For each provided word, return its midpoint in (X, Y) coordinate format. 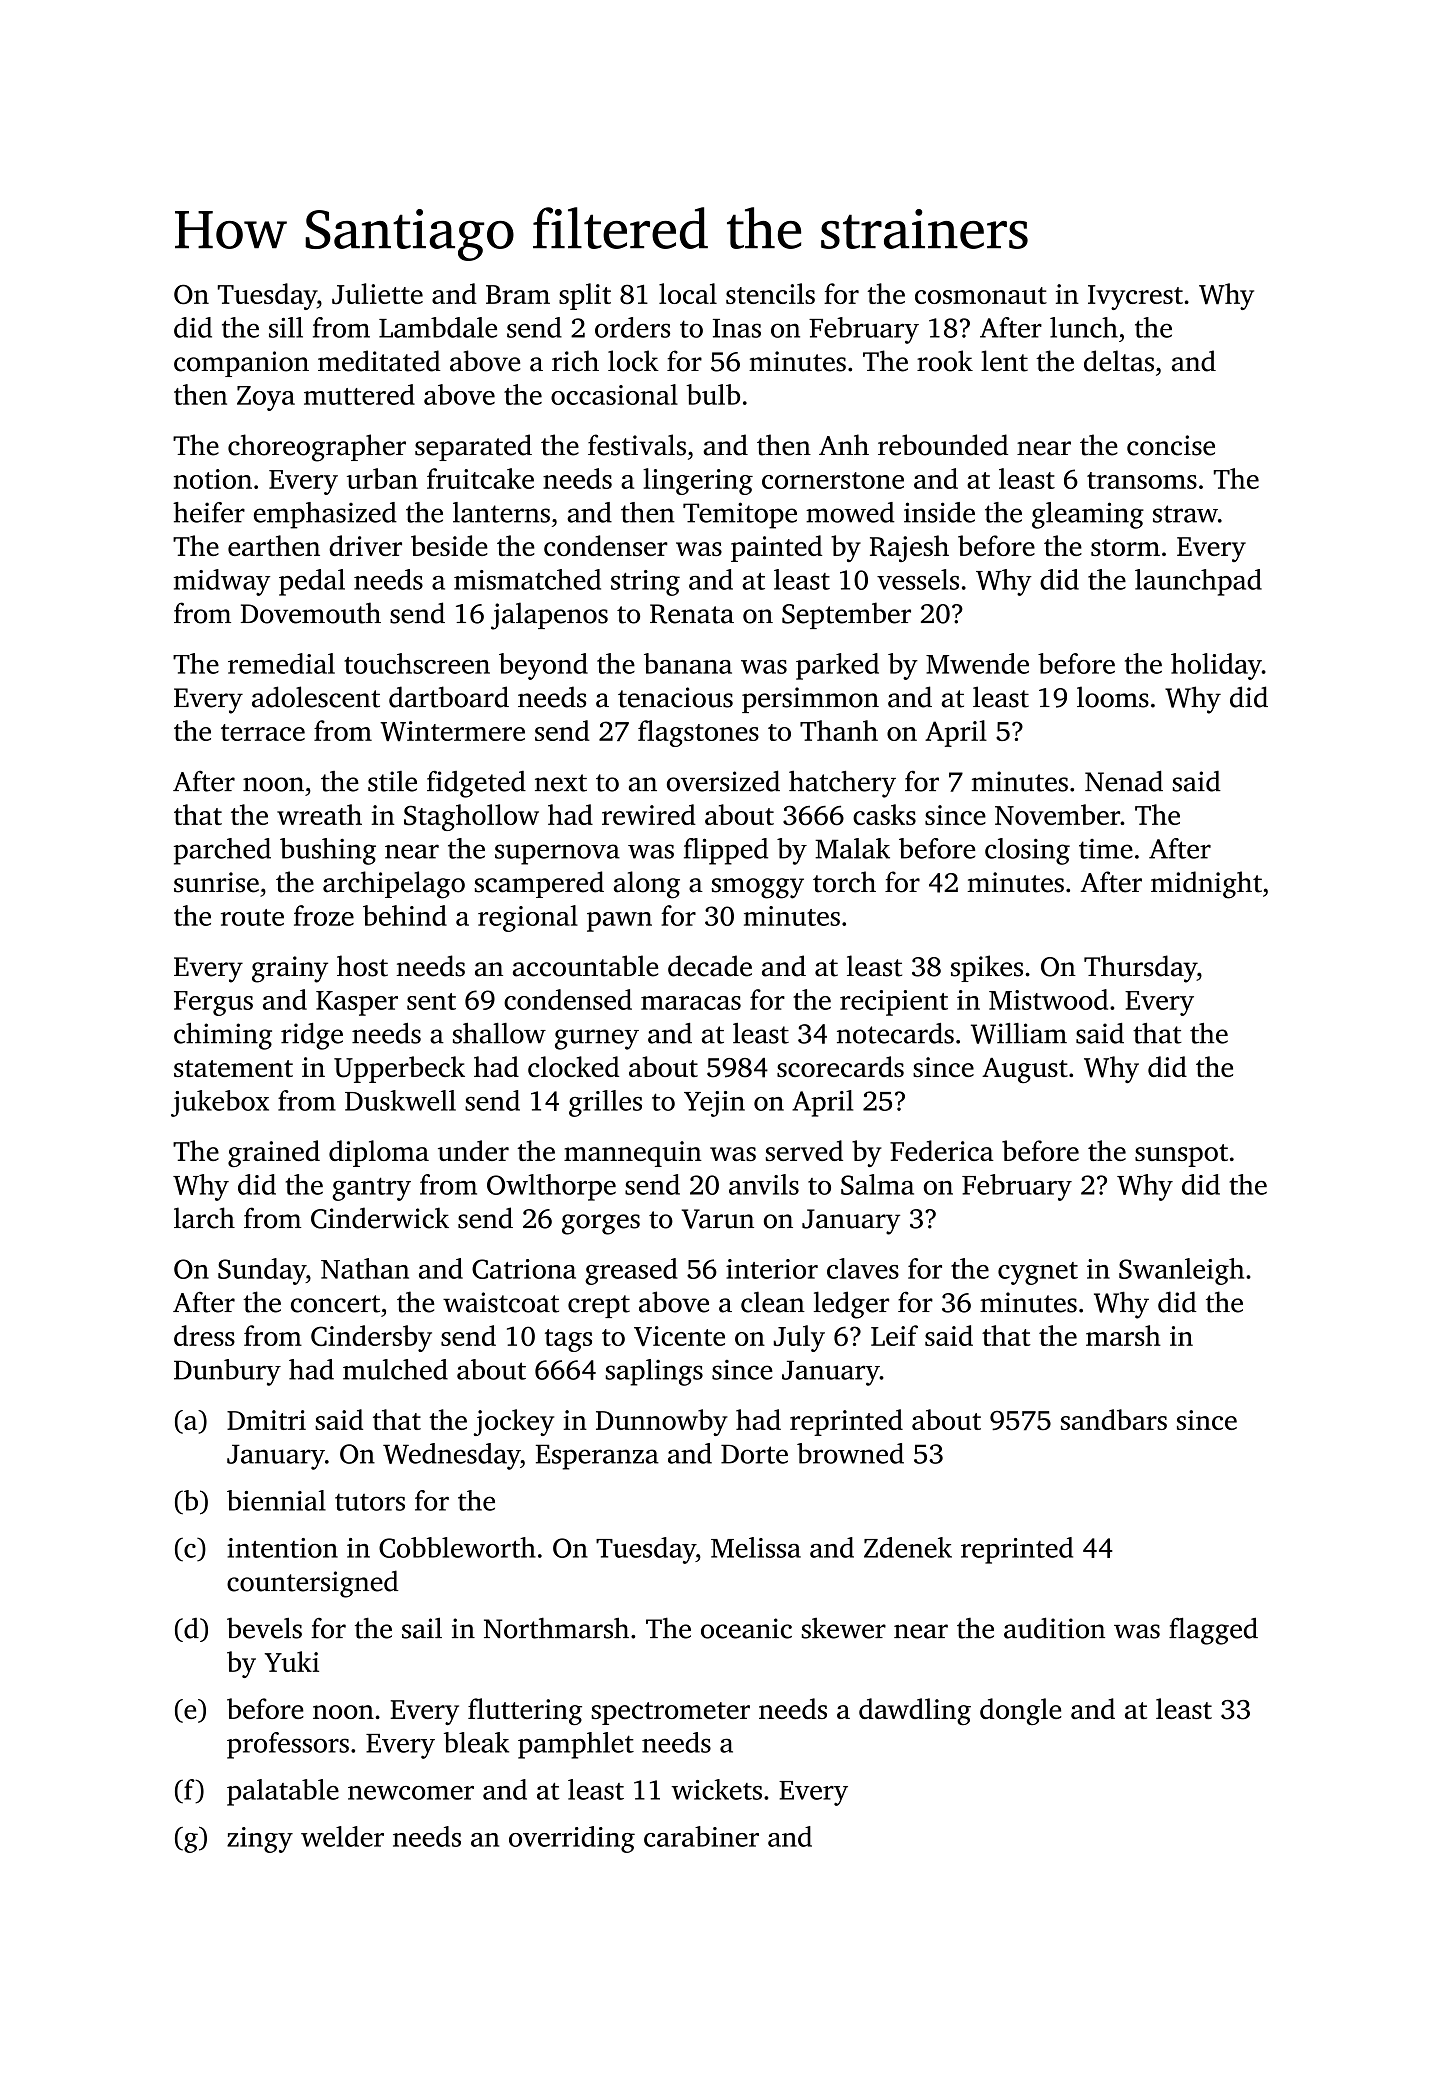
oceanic (746, 1628)
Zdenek (908, 1547)
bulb (713, 394)
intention (282, 1548)
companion (241, 364)
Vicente (679, 1336)
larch (204, 1218)
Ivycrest (1135, 297)
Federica (942, 1150)
